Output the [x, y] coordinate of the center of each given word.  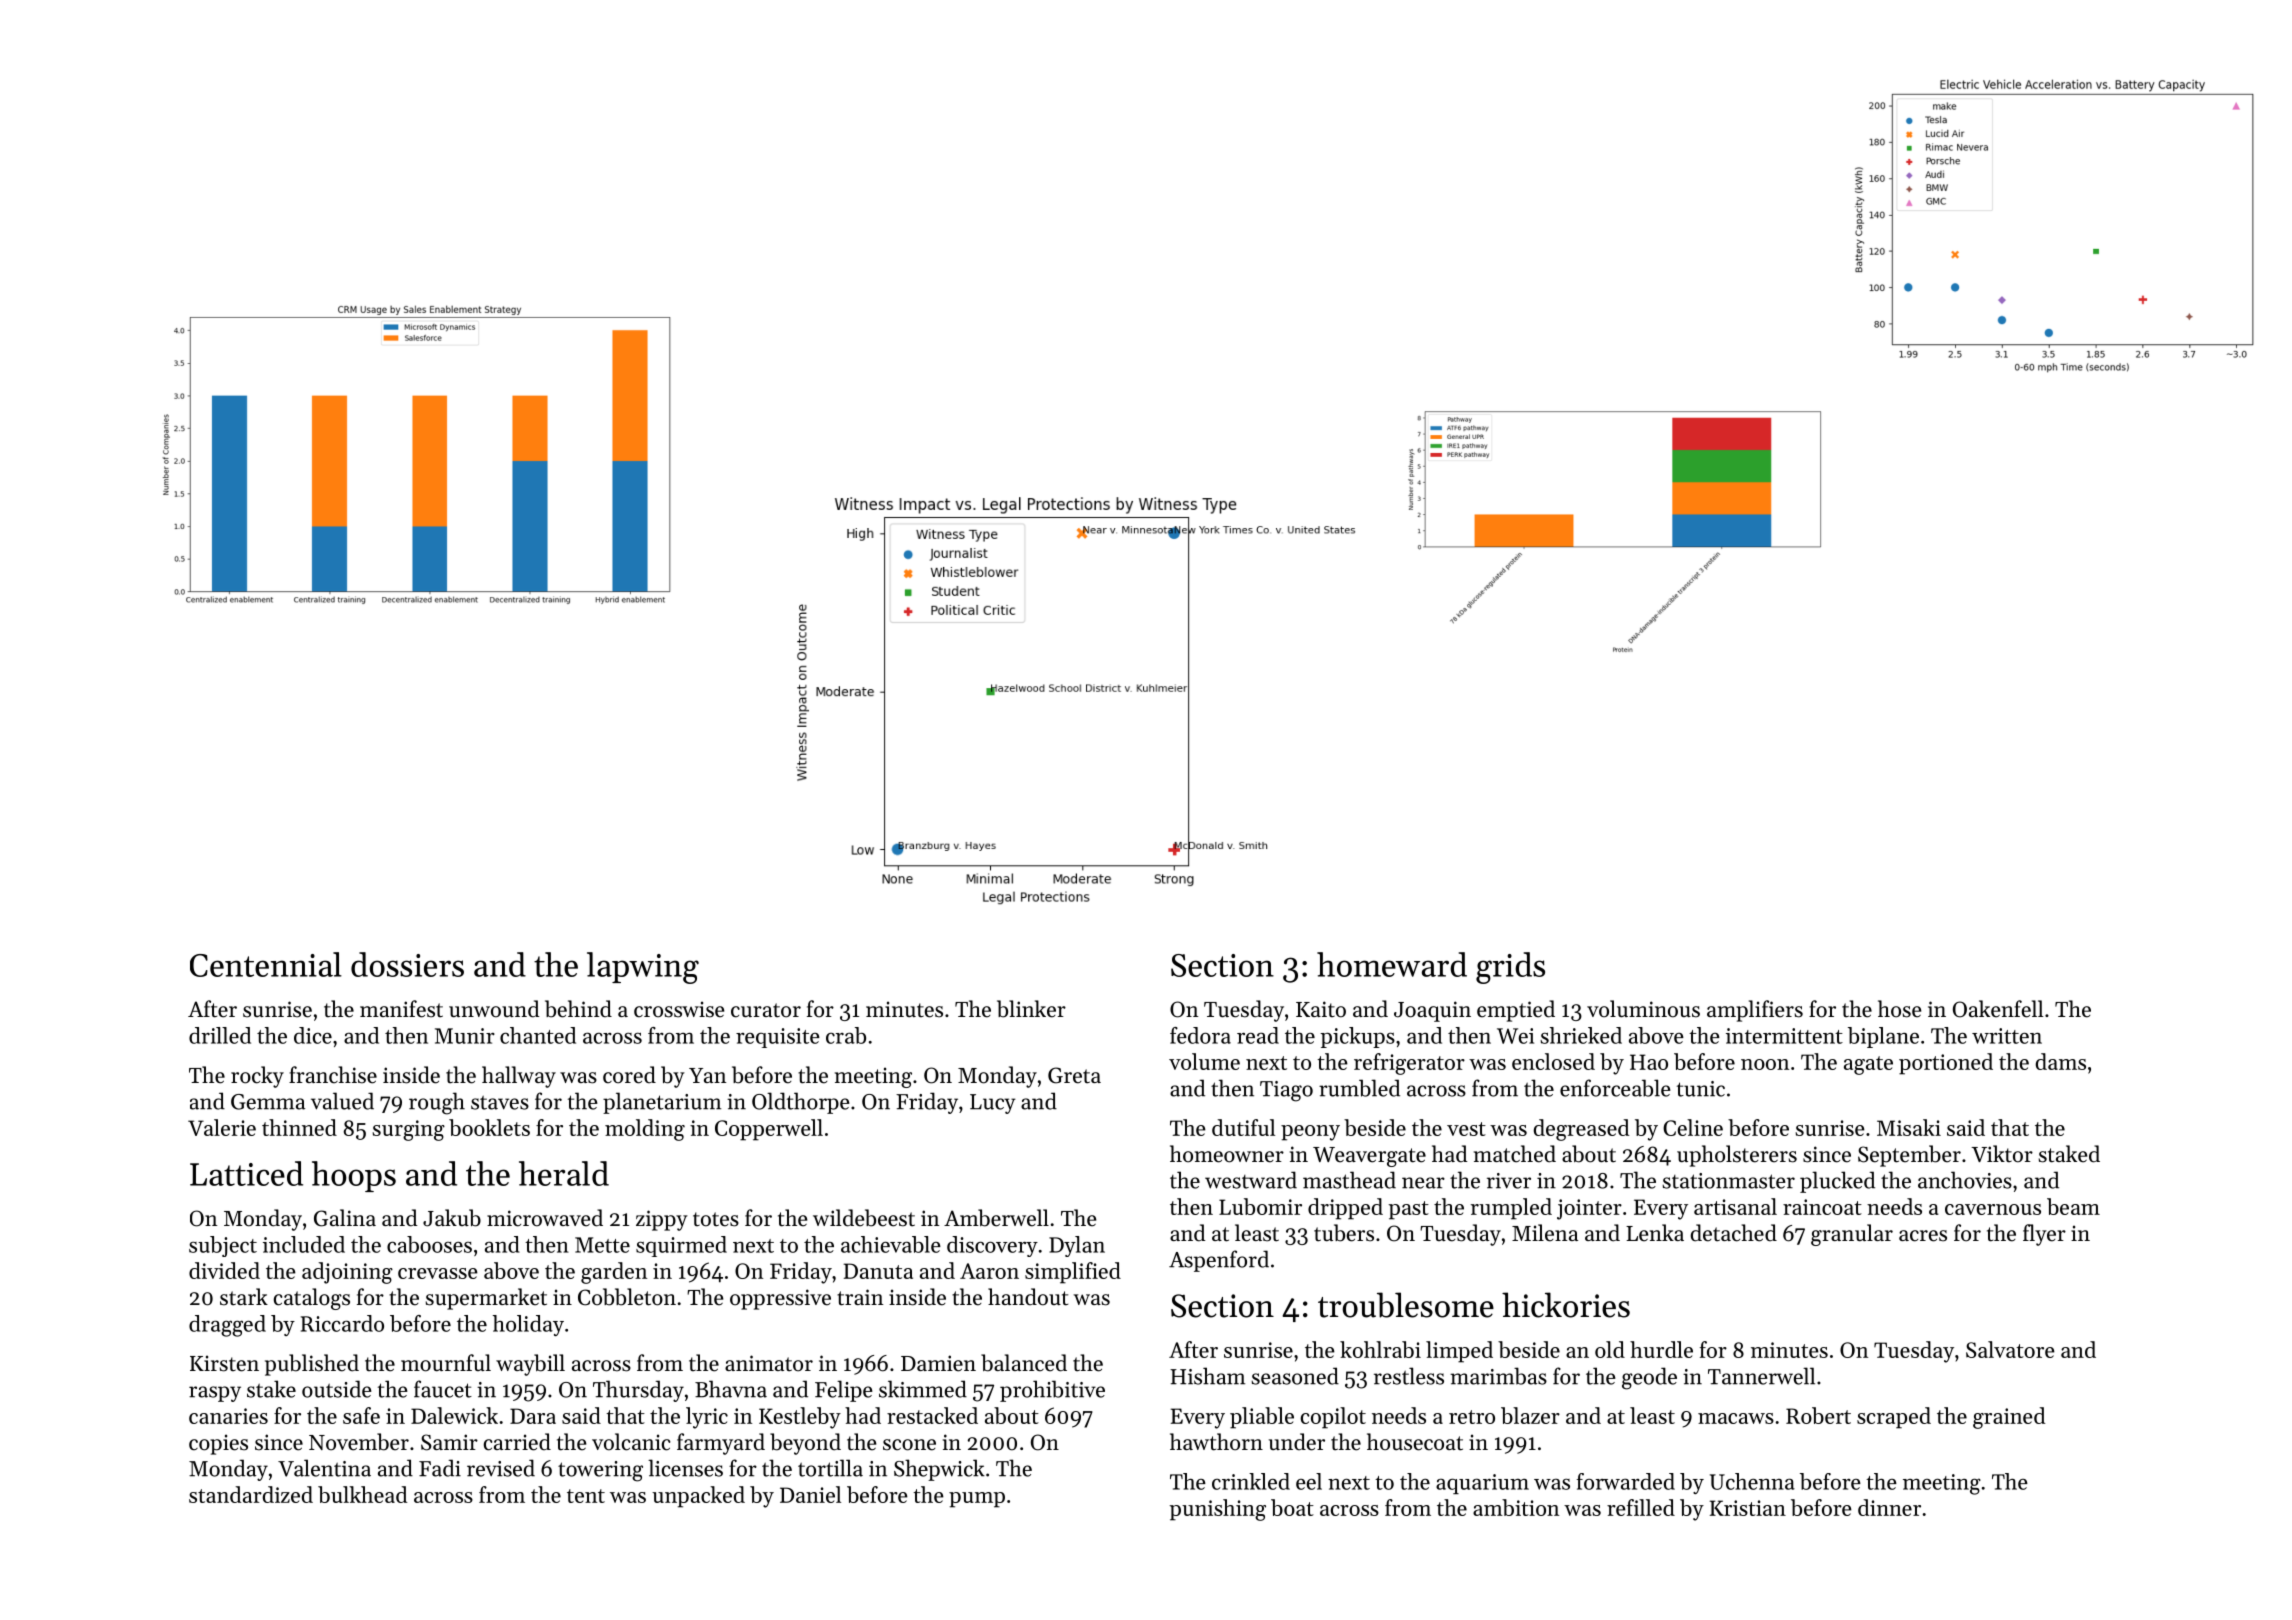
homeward [1392, 964]
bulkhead [362, 1494]
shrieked [1581, 1035]
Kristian [1747, 1508]
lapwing [643, 968]
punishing [1218, 1510]
